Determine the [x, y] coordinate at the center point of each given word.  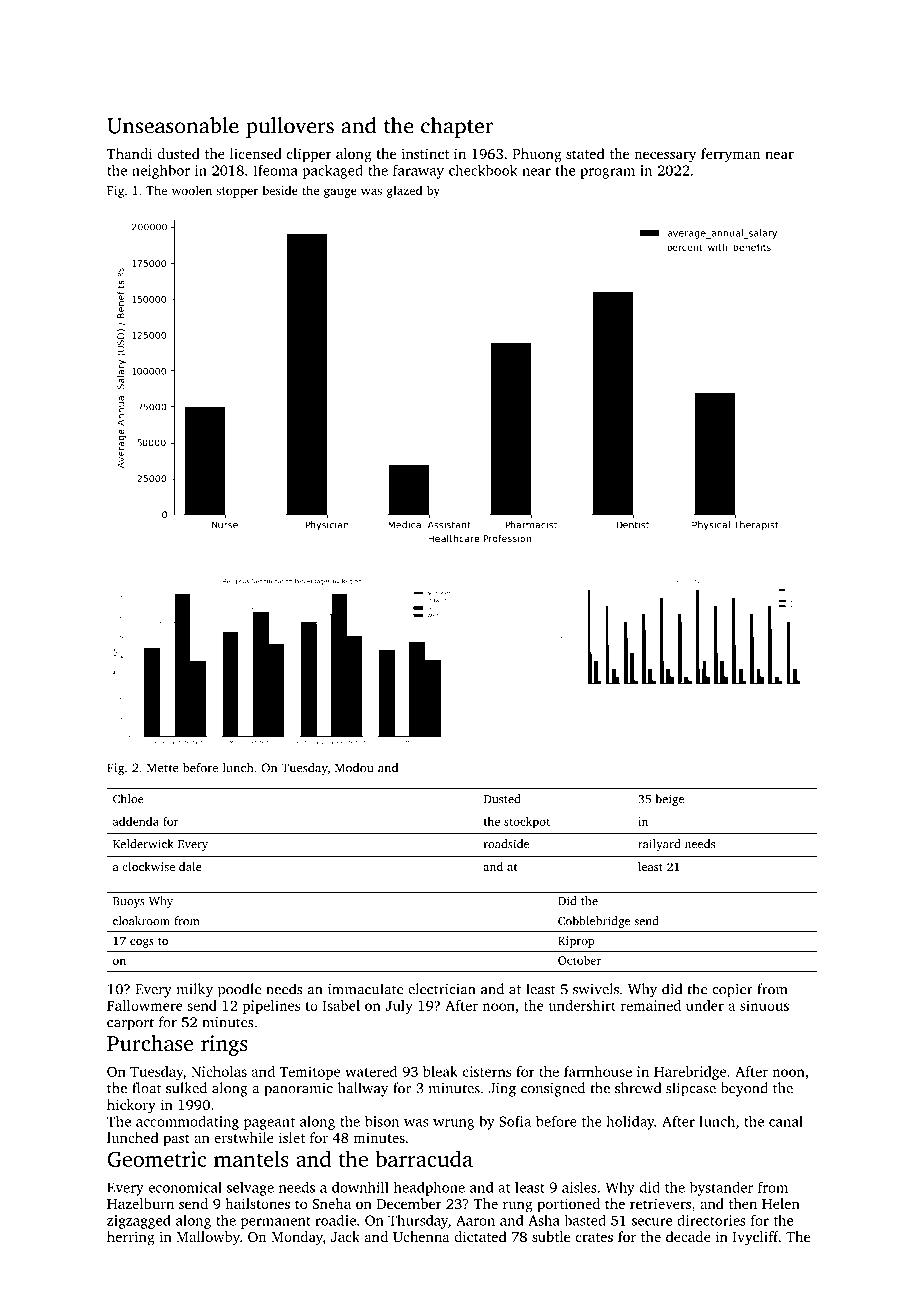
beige [669, 800]
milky [195, 990]
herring [131, 1238]
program [607, 173]
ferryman [730, 155]
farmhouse [598, 1071]
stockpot [527, 822]
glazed [404, 191]
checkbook [483, 170]
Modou [354, 768]
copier [732, 991]
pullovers [290, 127]
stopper [237, 192]
